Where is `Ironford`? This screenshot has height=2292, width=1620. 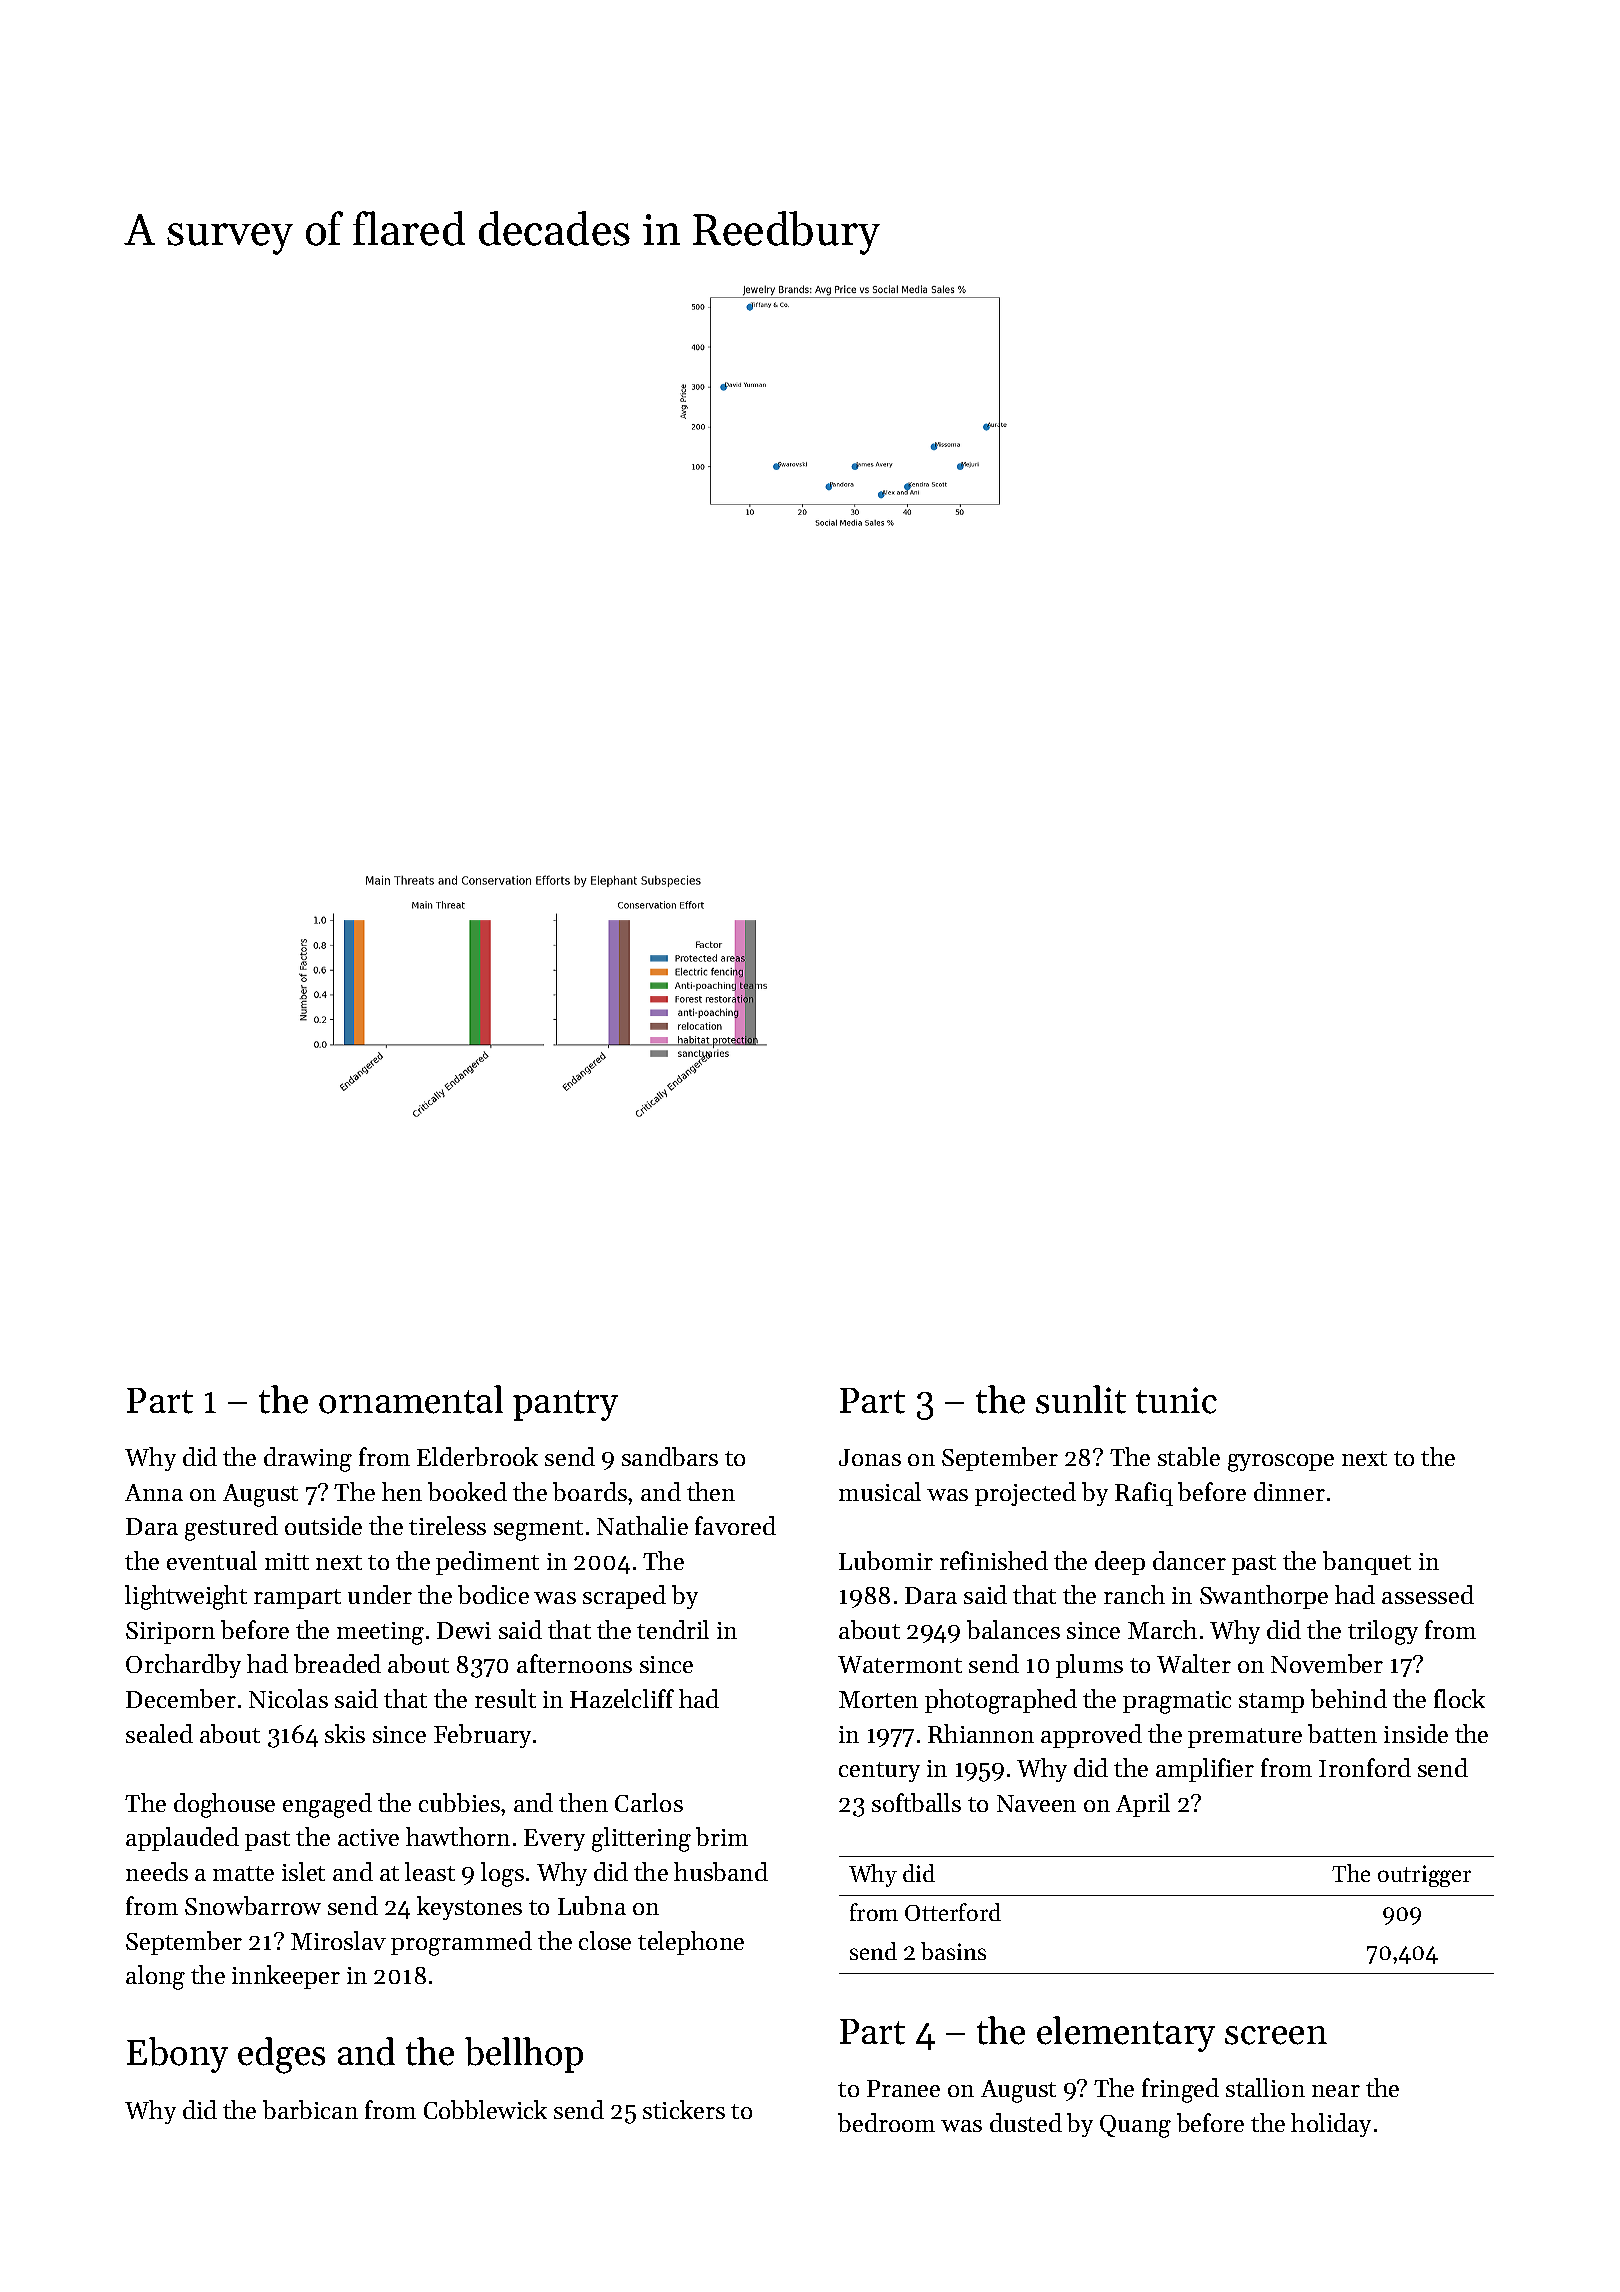
Ironford is located at coordinates (1365, 1767).
